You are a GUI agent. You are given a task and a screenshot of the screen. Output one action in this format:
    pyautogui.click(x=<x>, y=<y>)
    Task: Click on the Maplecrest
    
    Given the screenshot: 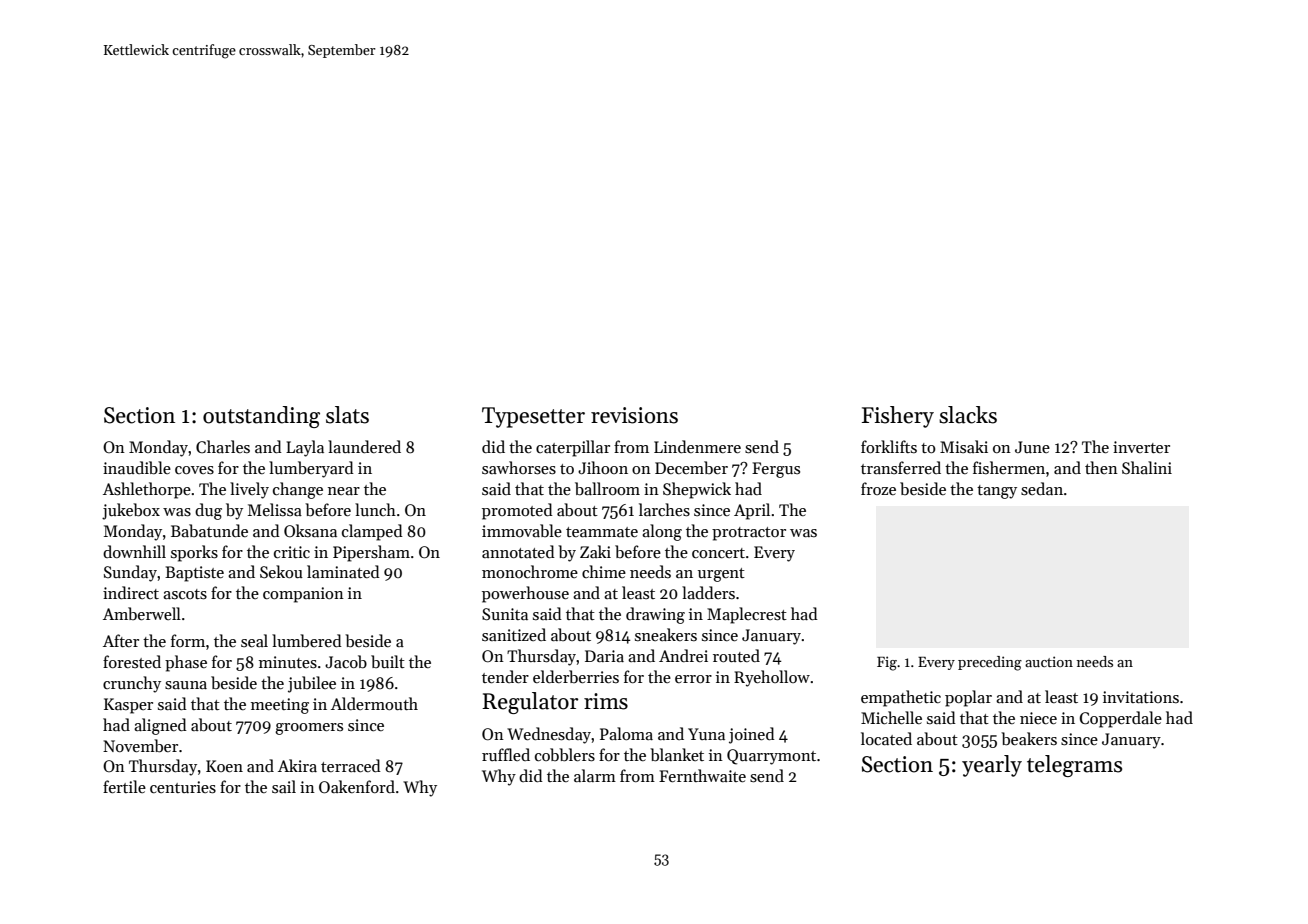 What is the action you would take?
    pyautogui.click(x=747, y=615)
